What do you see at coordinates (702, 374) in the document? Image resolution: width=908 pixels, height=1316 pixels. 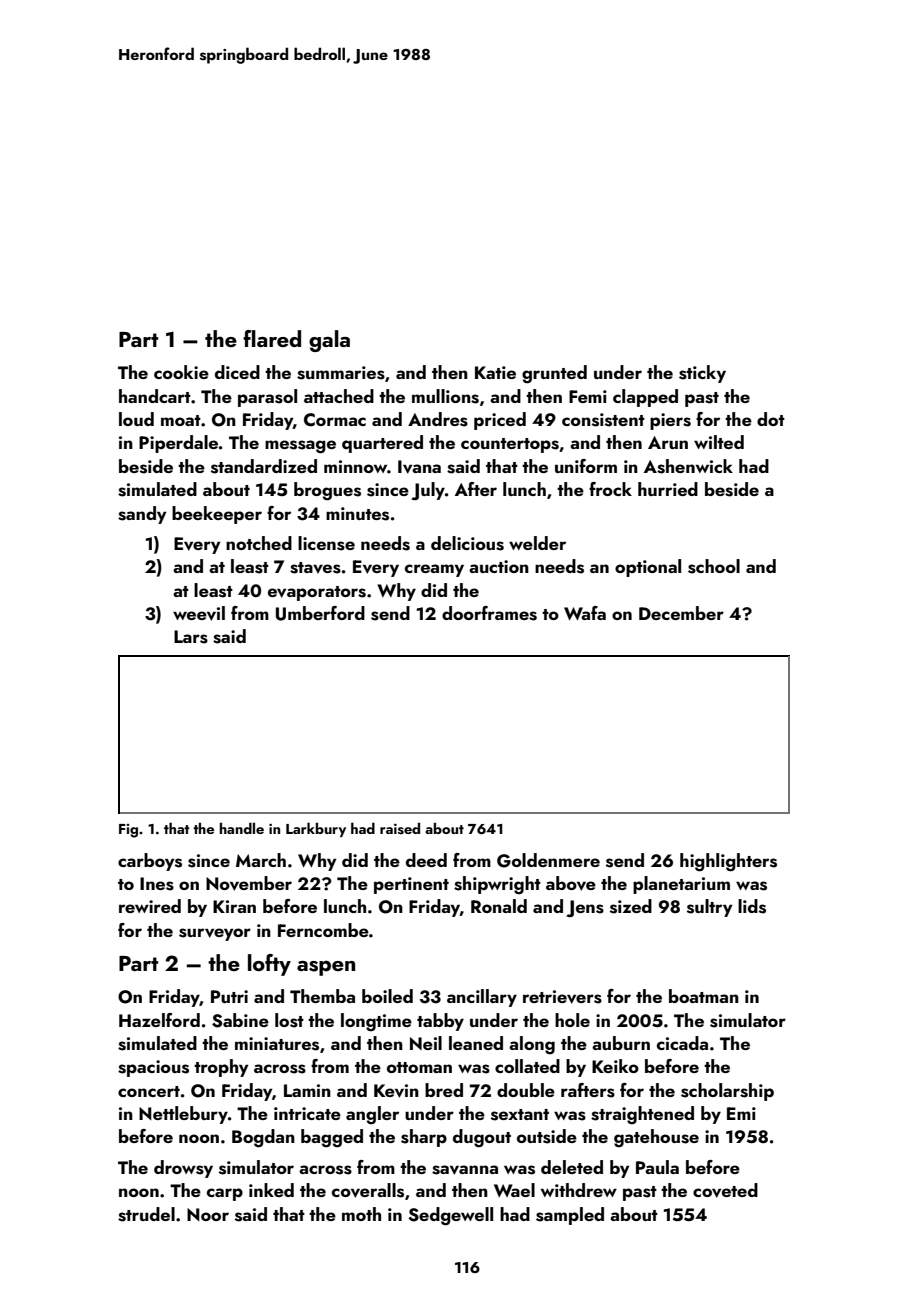 I see `sticky` at bounding box center [702, 374].
